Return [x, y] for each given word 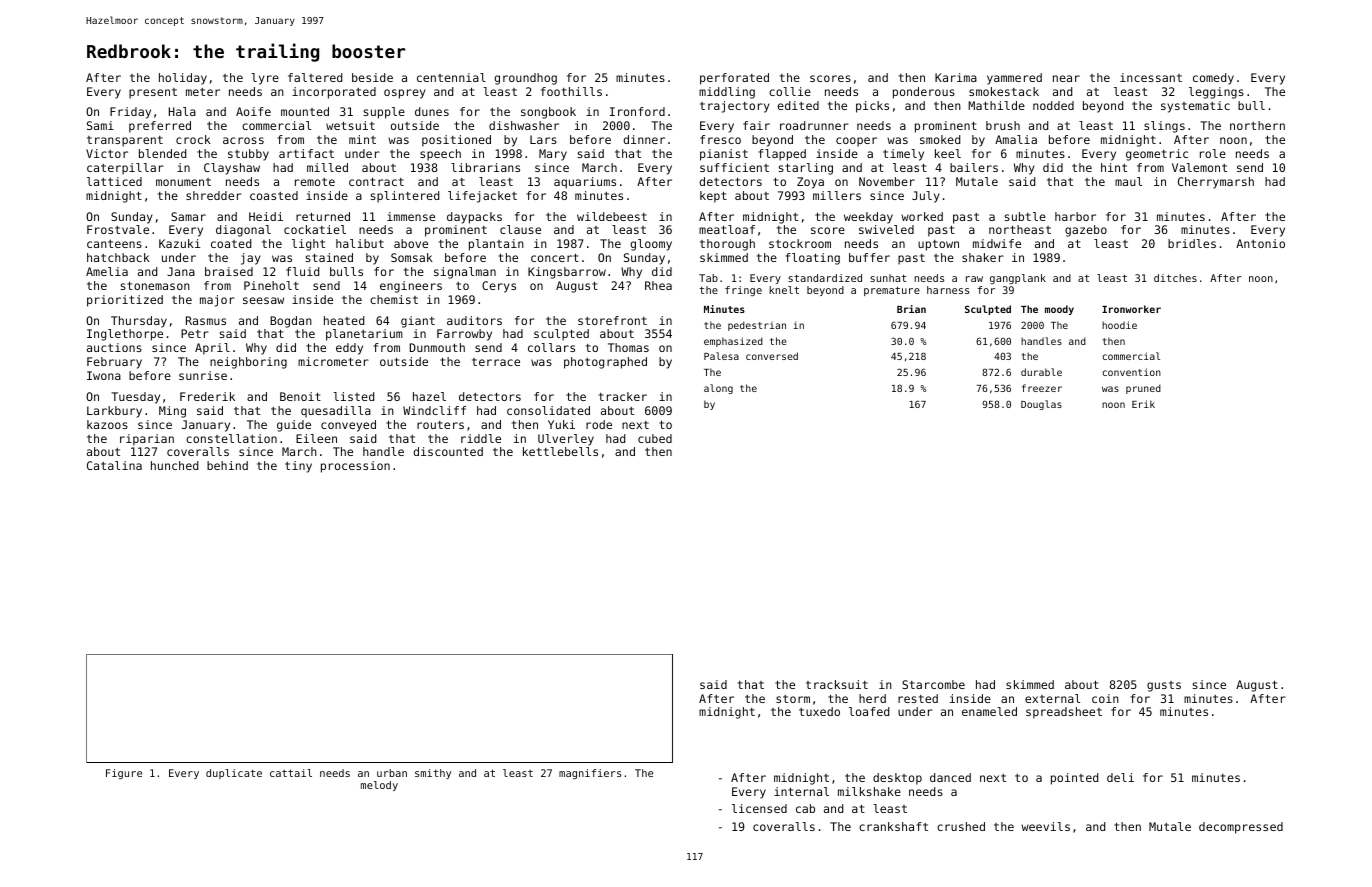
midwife [997, 243]
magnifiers [590, 774]
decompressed [1241, 828]
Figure [124, 774]
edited [798, 105]
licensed [759, 808]
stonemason [155, 285]
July [926, 197]
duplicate [234, 774]
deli [1120, 777]
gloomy [651, 245]
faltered [315, 77]
